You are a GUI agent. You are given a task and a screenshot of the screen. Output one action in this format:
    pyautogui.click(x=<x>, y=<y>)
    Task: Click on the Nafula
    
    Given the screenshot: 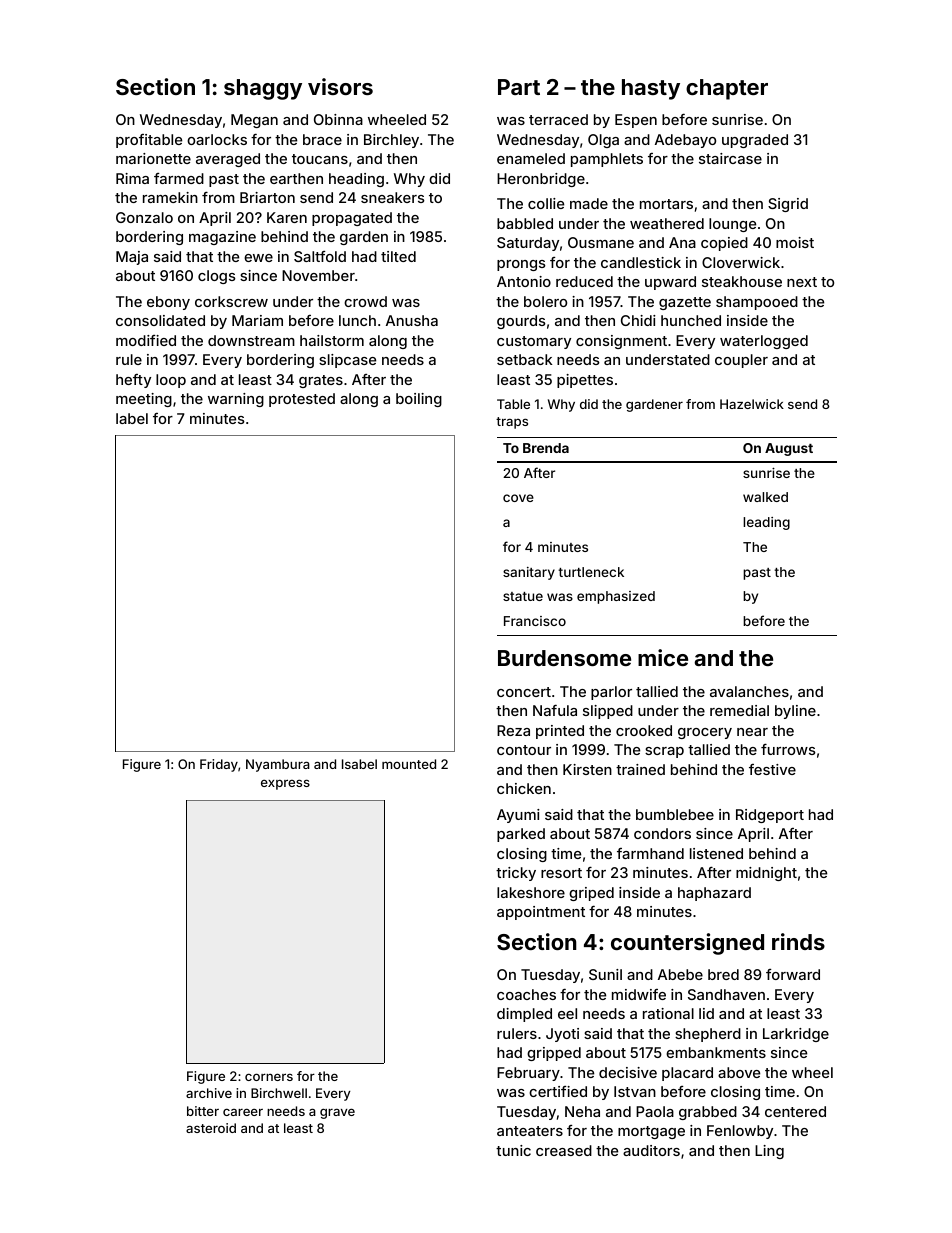 What is the action you would take?
    pyautogui.click(x=555, y=710)
